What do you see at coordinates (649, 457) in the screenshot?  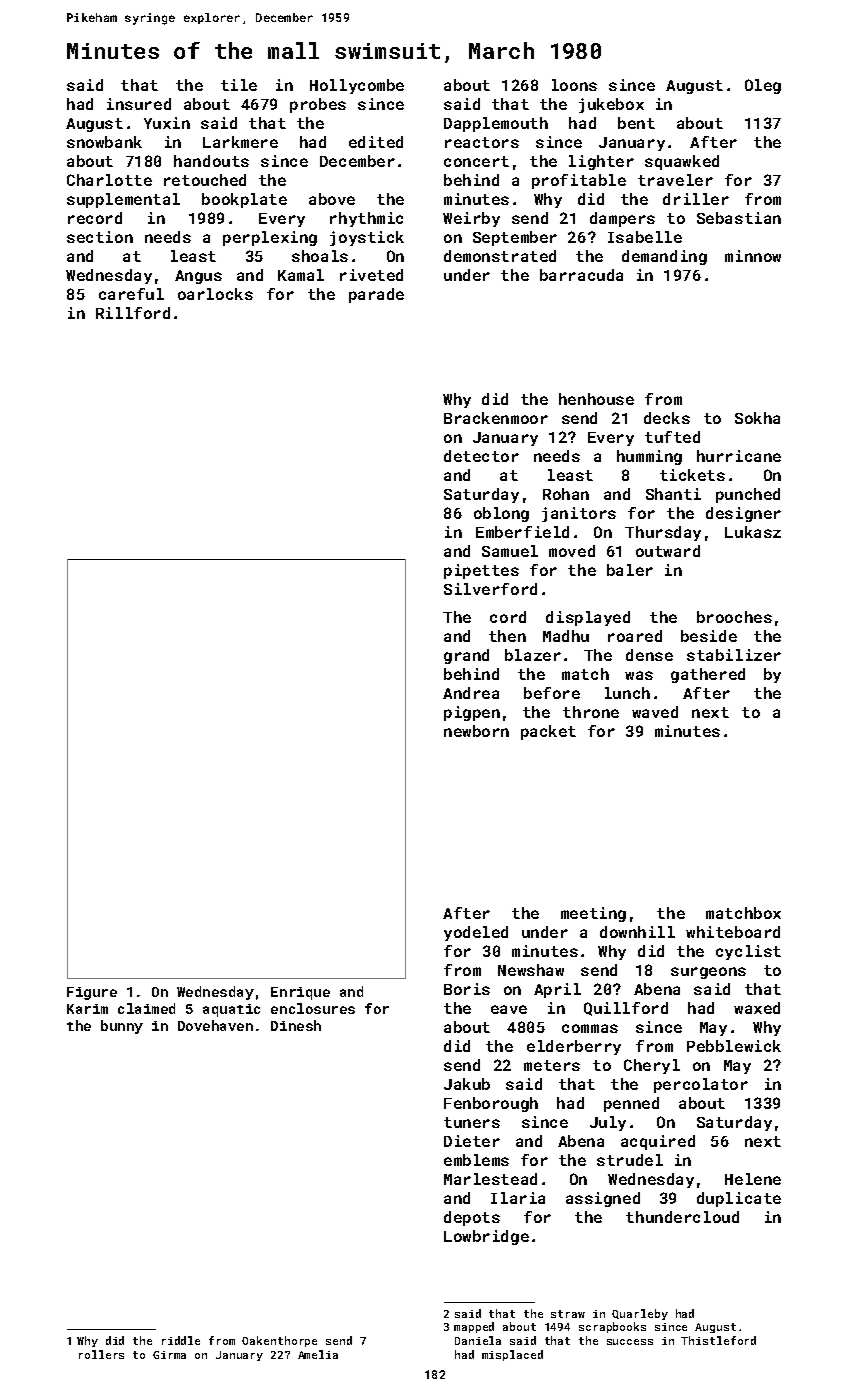 I see `humming` at bounding box center [649, 457].
